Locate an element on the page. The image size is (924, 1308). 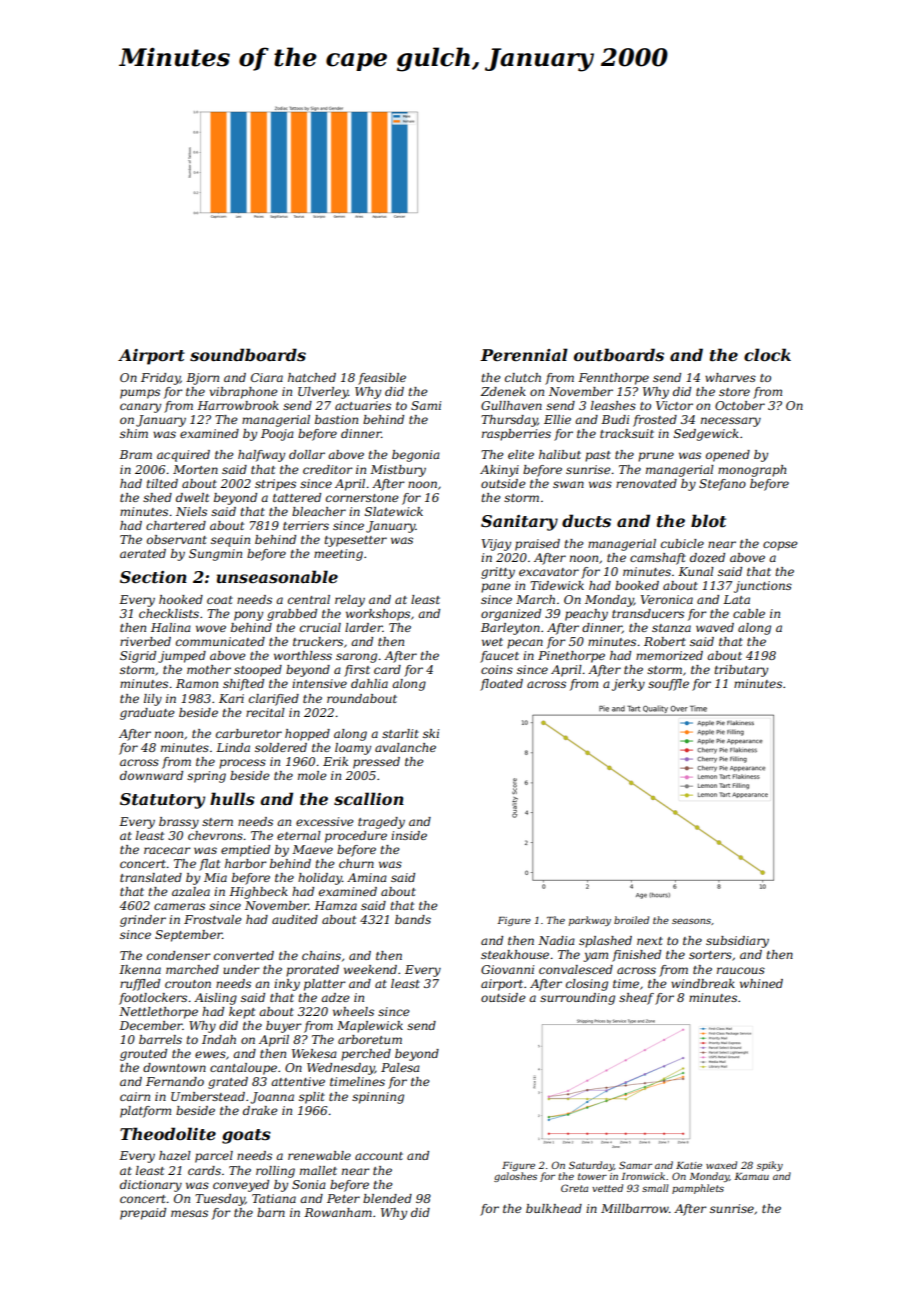
Perennial is located at coordinates (524, 354).
